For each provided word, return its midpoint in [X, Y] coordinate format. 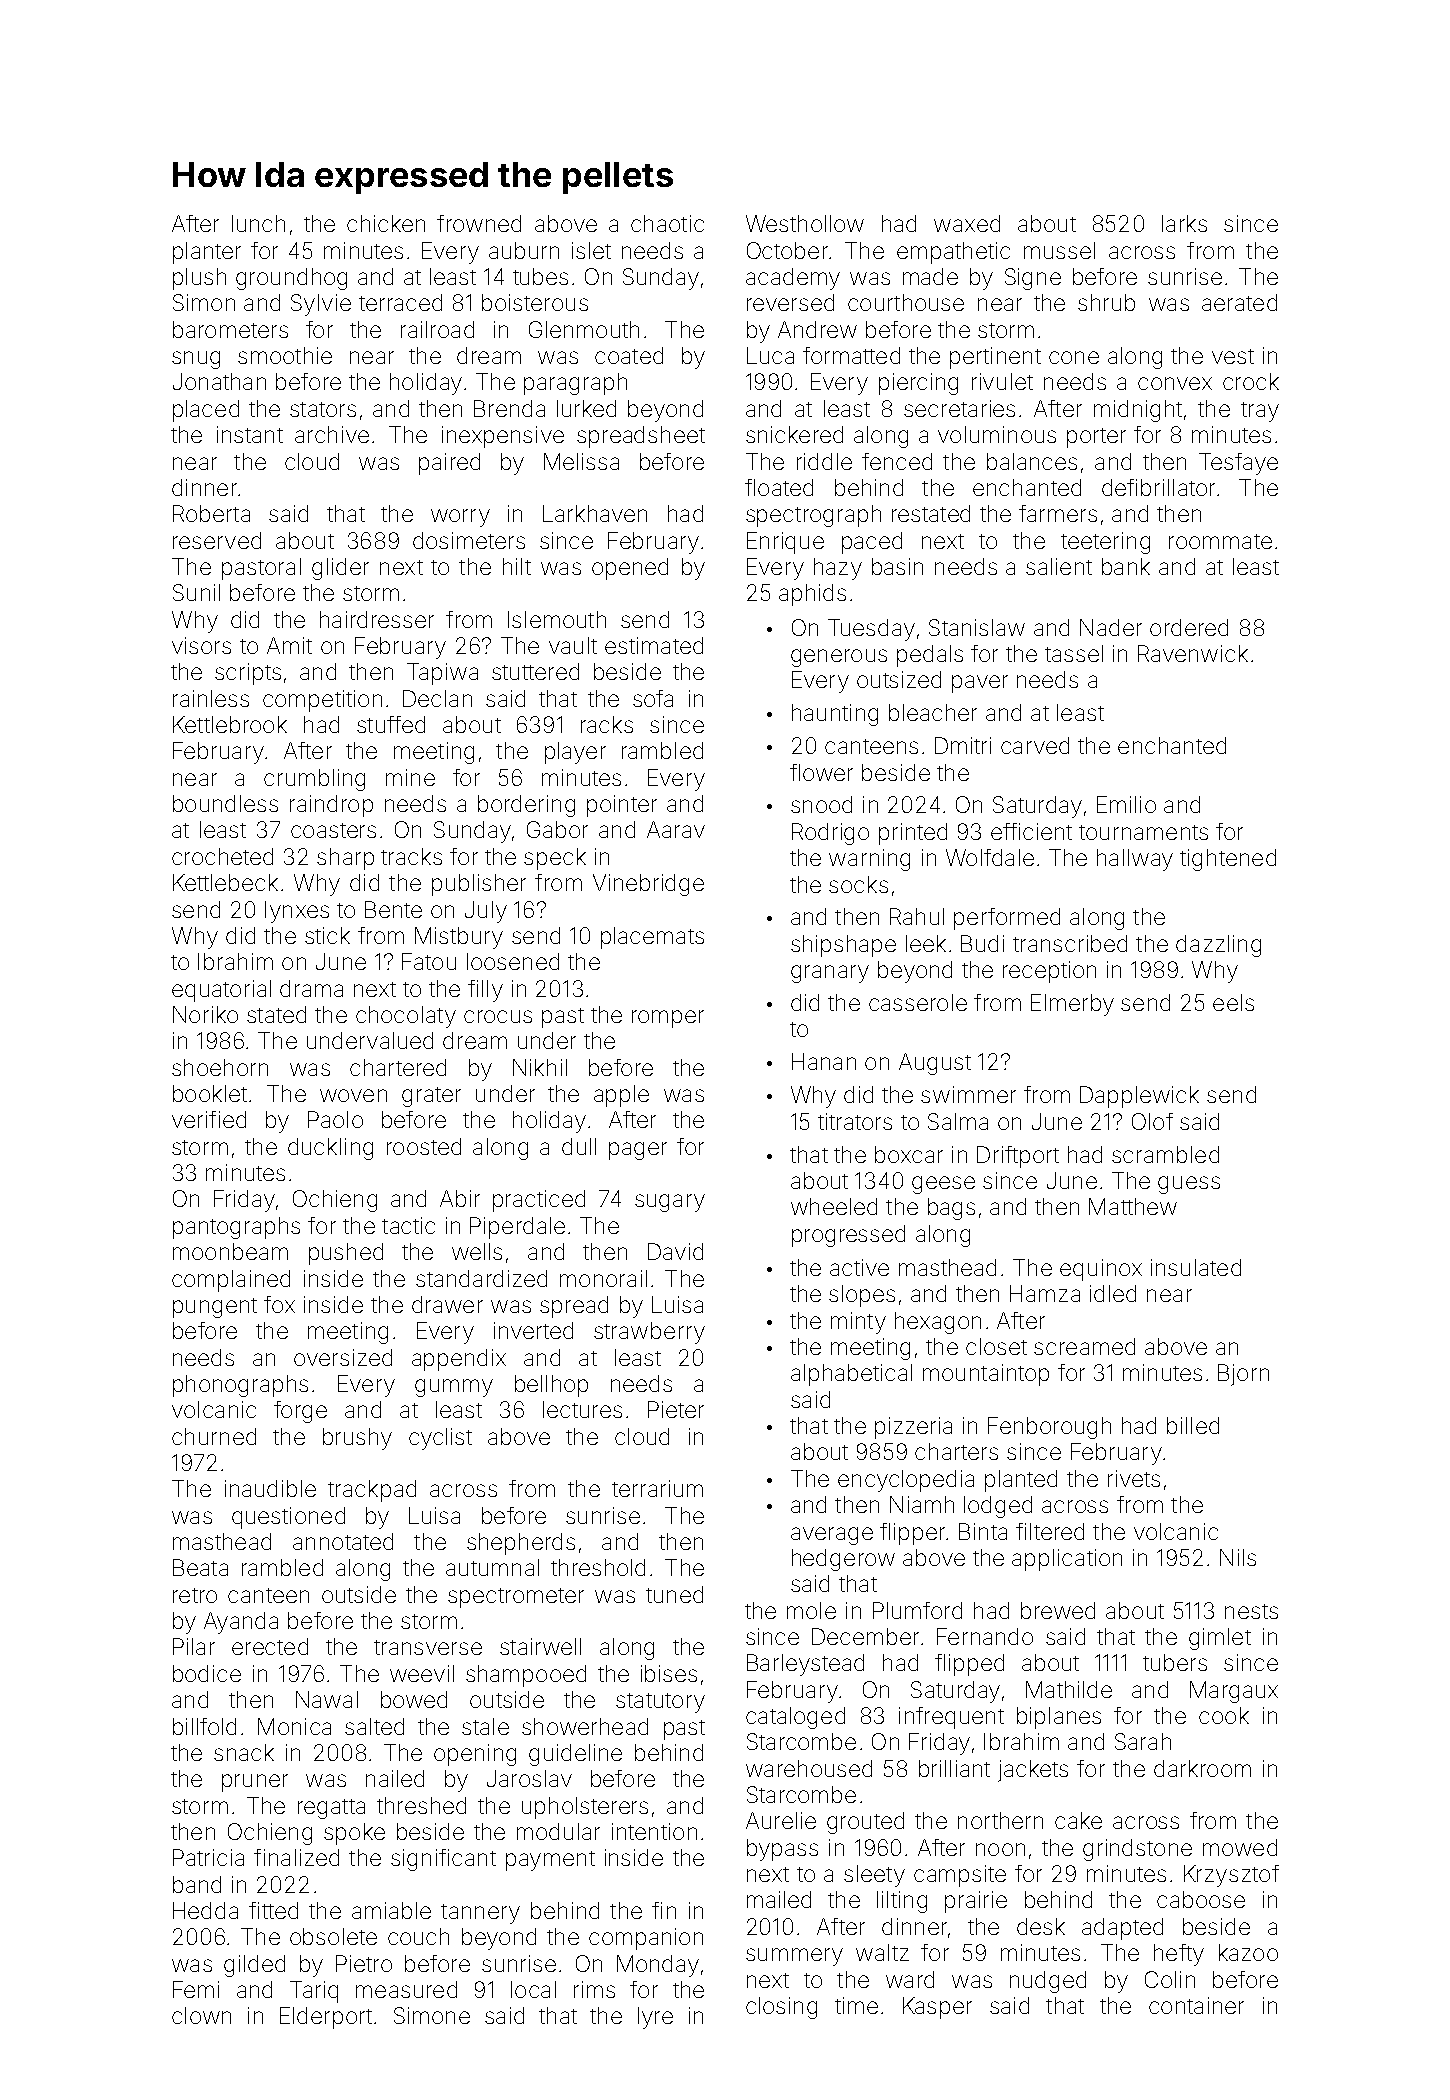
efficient [1031, 831]
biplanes [1059, 1718]
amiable [391, 1910]
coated [629, 355]
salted [374, 1726]
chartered [398, 1067]
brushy [357, 1439]
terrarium [657, 1488]
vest [1233, 356]
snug [196, 360]
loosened [513, 961]
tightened [1228, 860]
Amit [289, 645]
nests [1251, 1611]
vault [573, 645]
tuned [674, 1594]
